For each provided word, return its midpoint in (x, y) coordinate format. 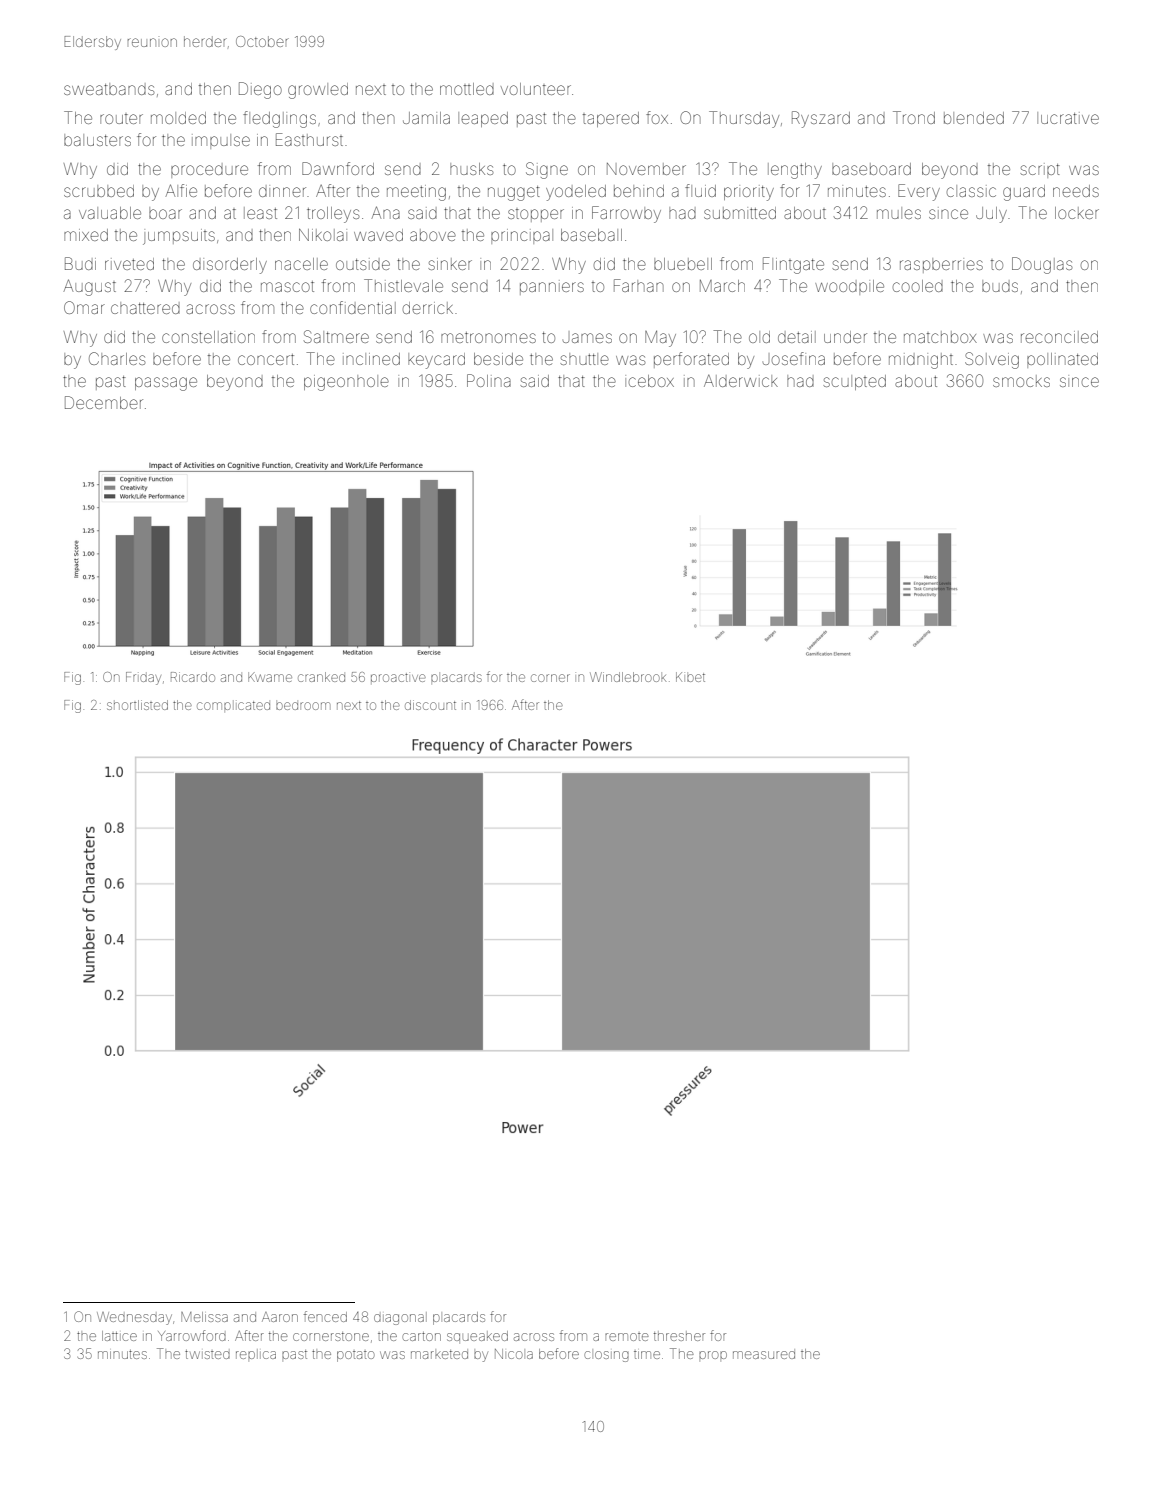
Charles (117, 358)
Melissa (204, 1317)
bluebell (683, 264)
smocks (1021, 381)
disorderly (230, 266)
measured (764, 1355)
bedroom (303, 706)
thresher (679, 1336)
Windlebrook (628, 677)
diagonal (400, 1318)
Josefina (794, 358)
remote (627, 1337)
